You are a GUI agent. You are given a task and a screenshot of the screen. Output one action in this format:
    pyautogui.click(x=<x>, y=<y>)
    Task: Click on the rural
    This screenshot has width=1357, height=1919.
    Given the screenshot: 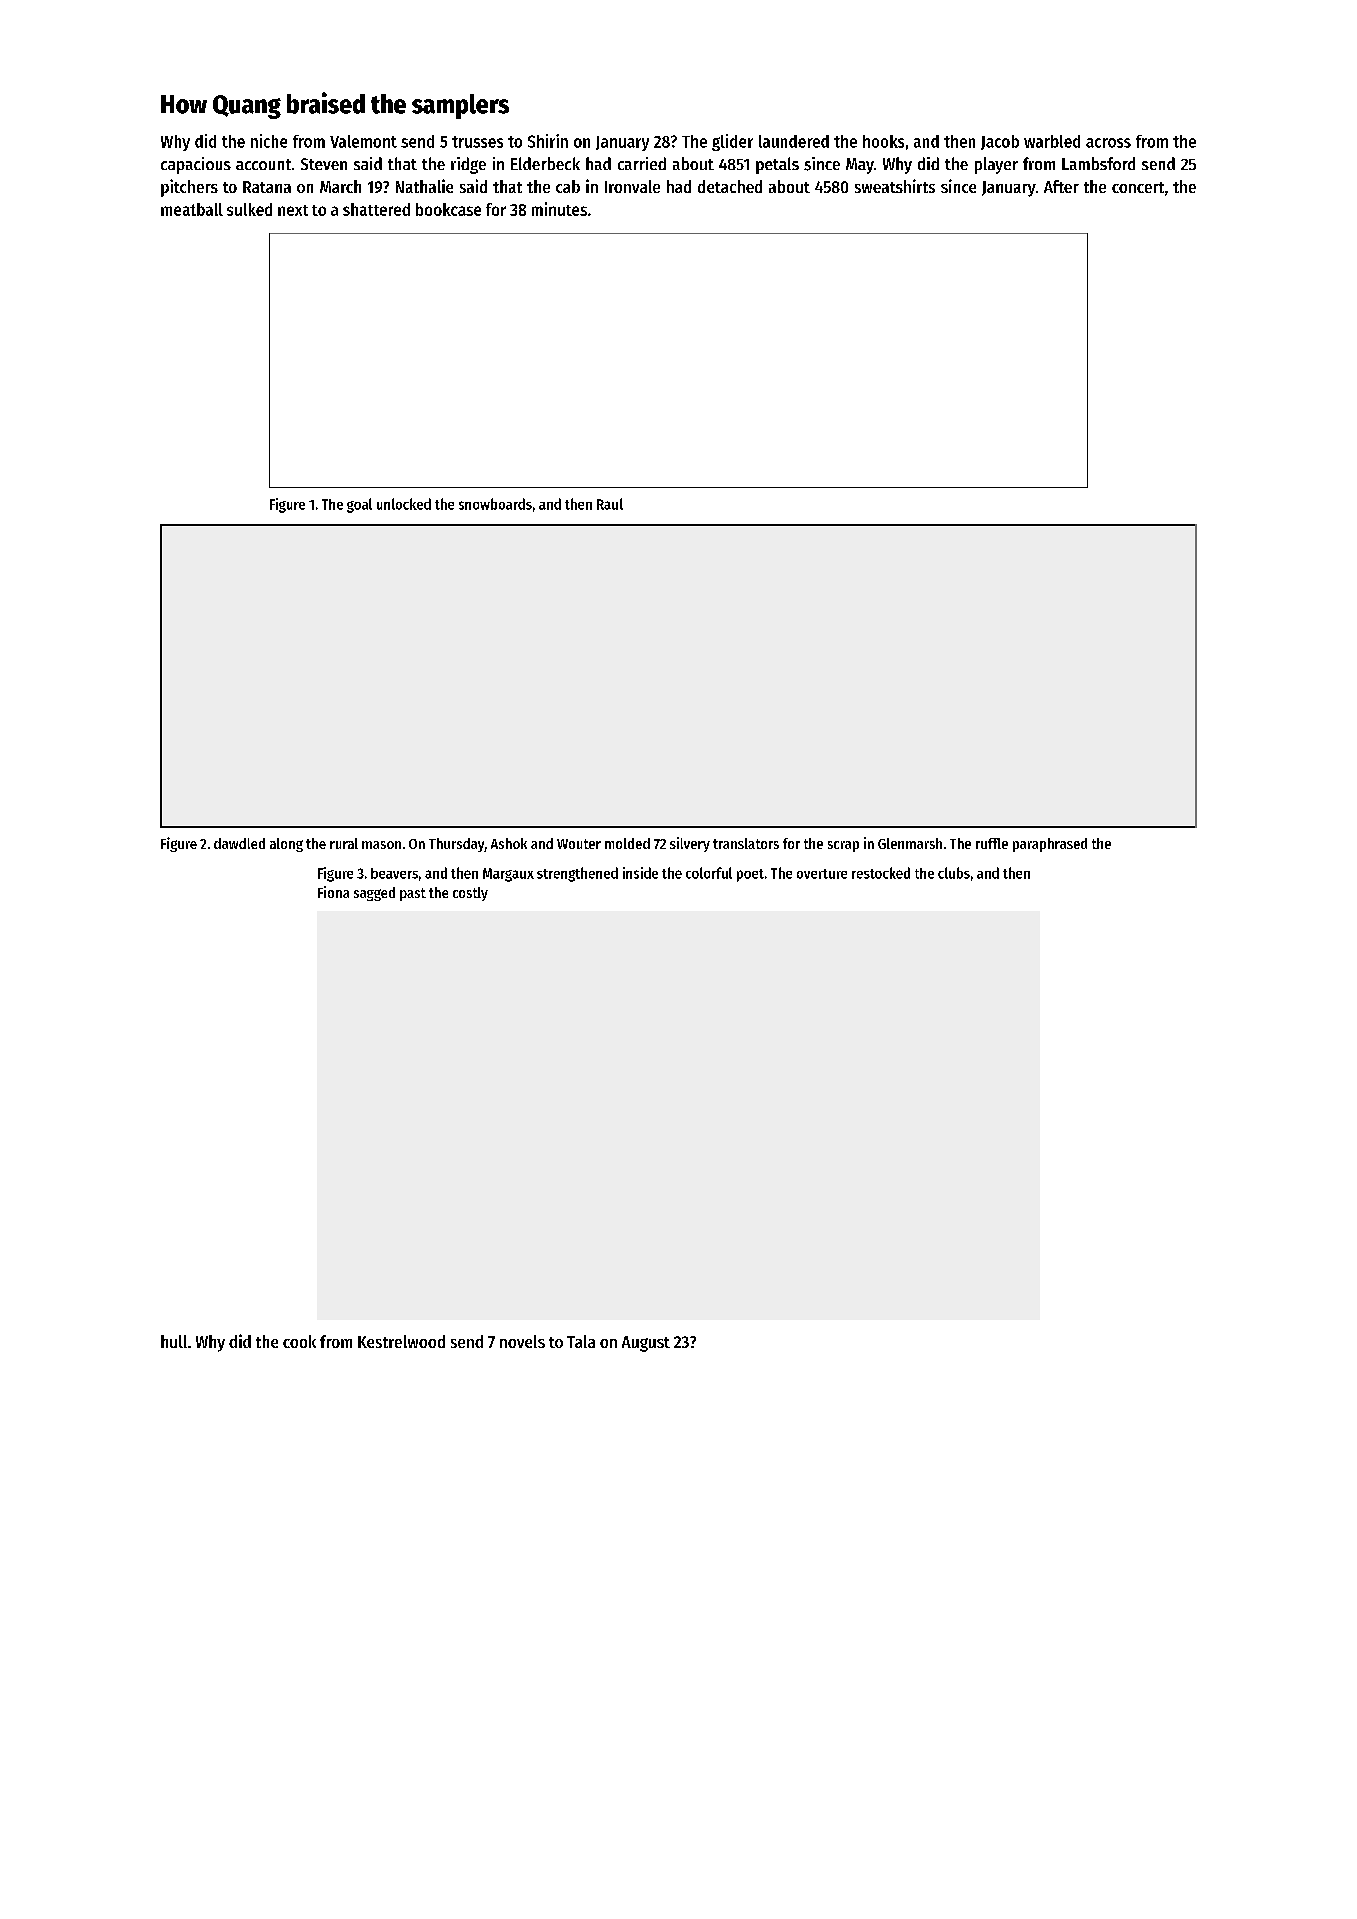 What is the action you would take?
    pyautogui.click(x=344, y=843)
